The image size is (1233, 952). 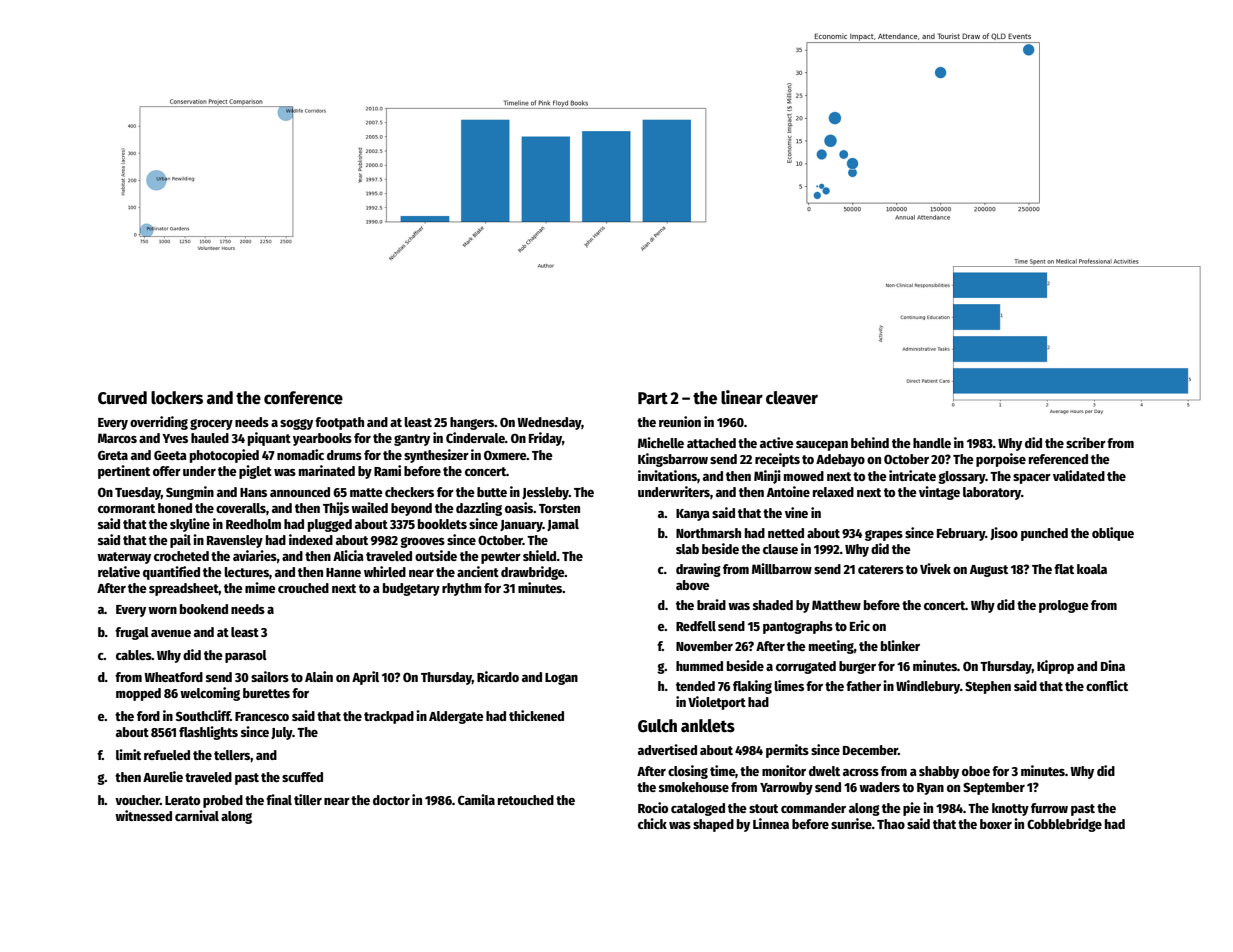 What do you see at coordinates (653, 398) in the screenshot?
I see `Part` at bounding box center [653, 398].
